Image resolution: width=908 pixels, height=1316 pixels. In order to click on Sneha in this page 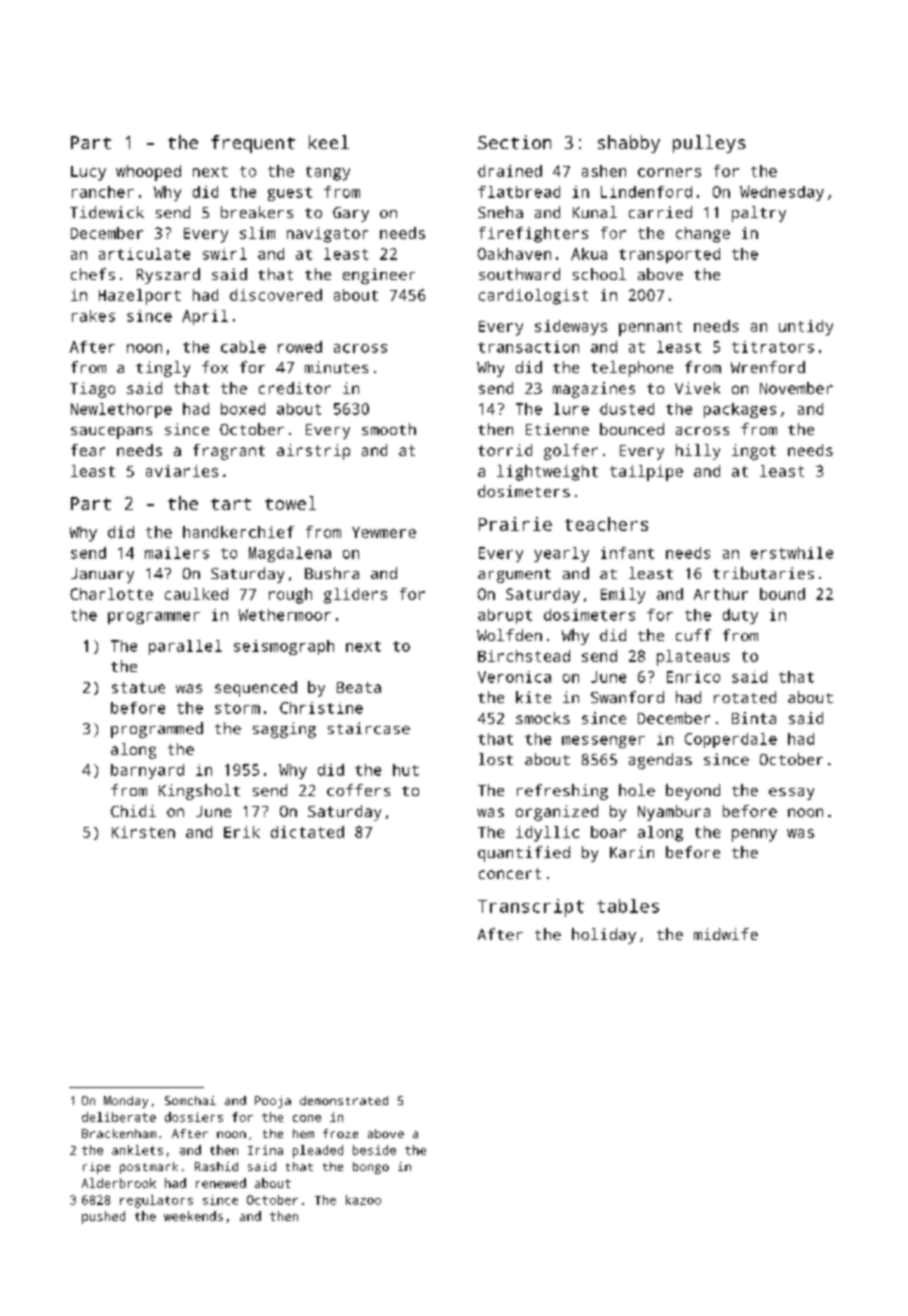, I will do `click(500, 212)`.
